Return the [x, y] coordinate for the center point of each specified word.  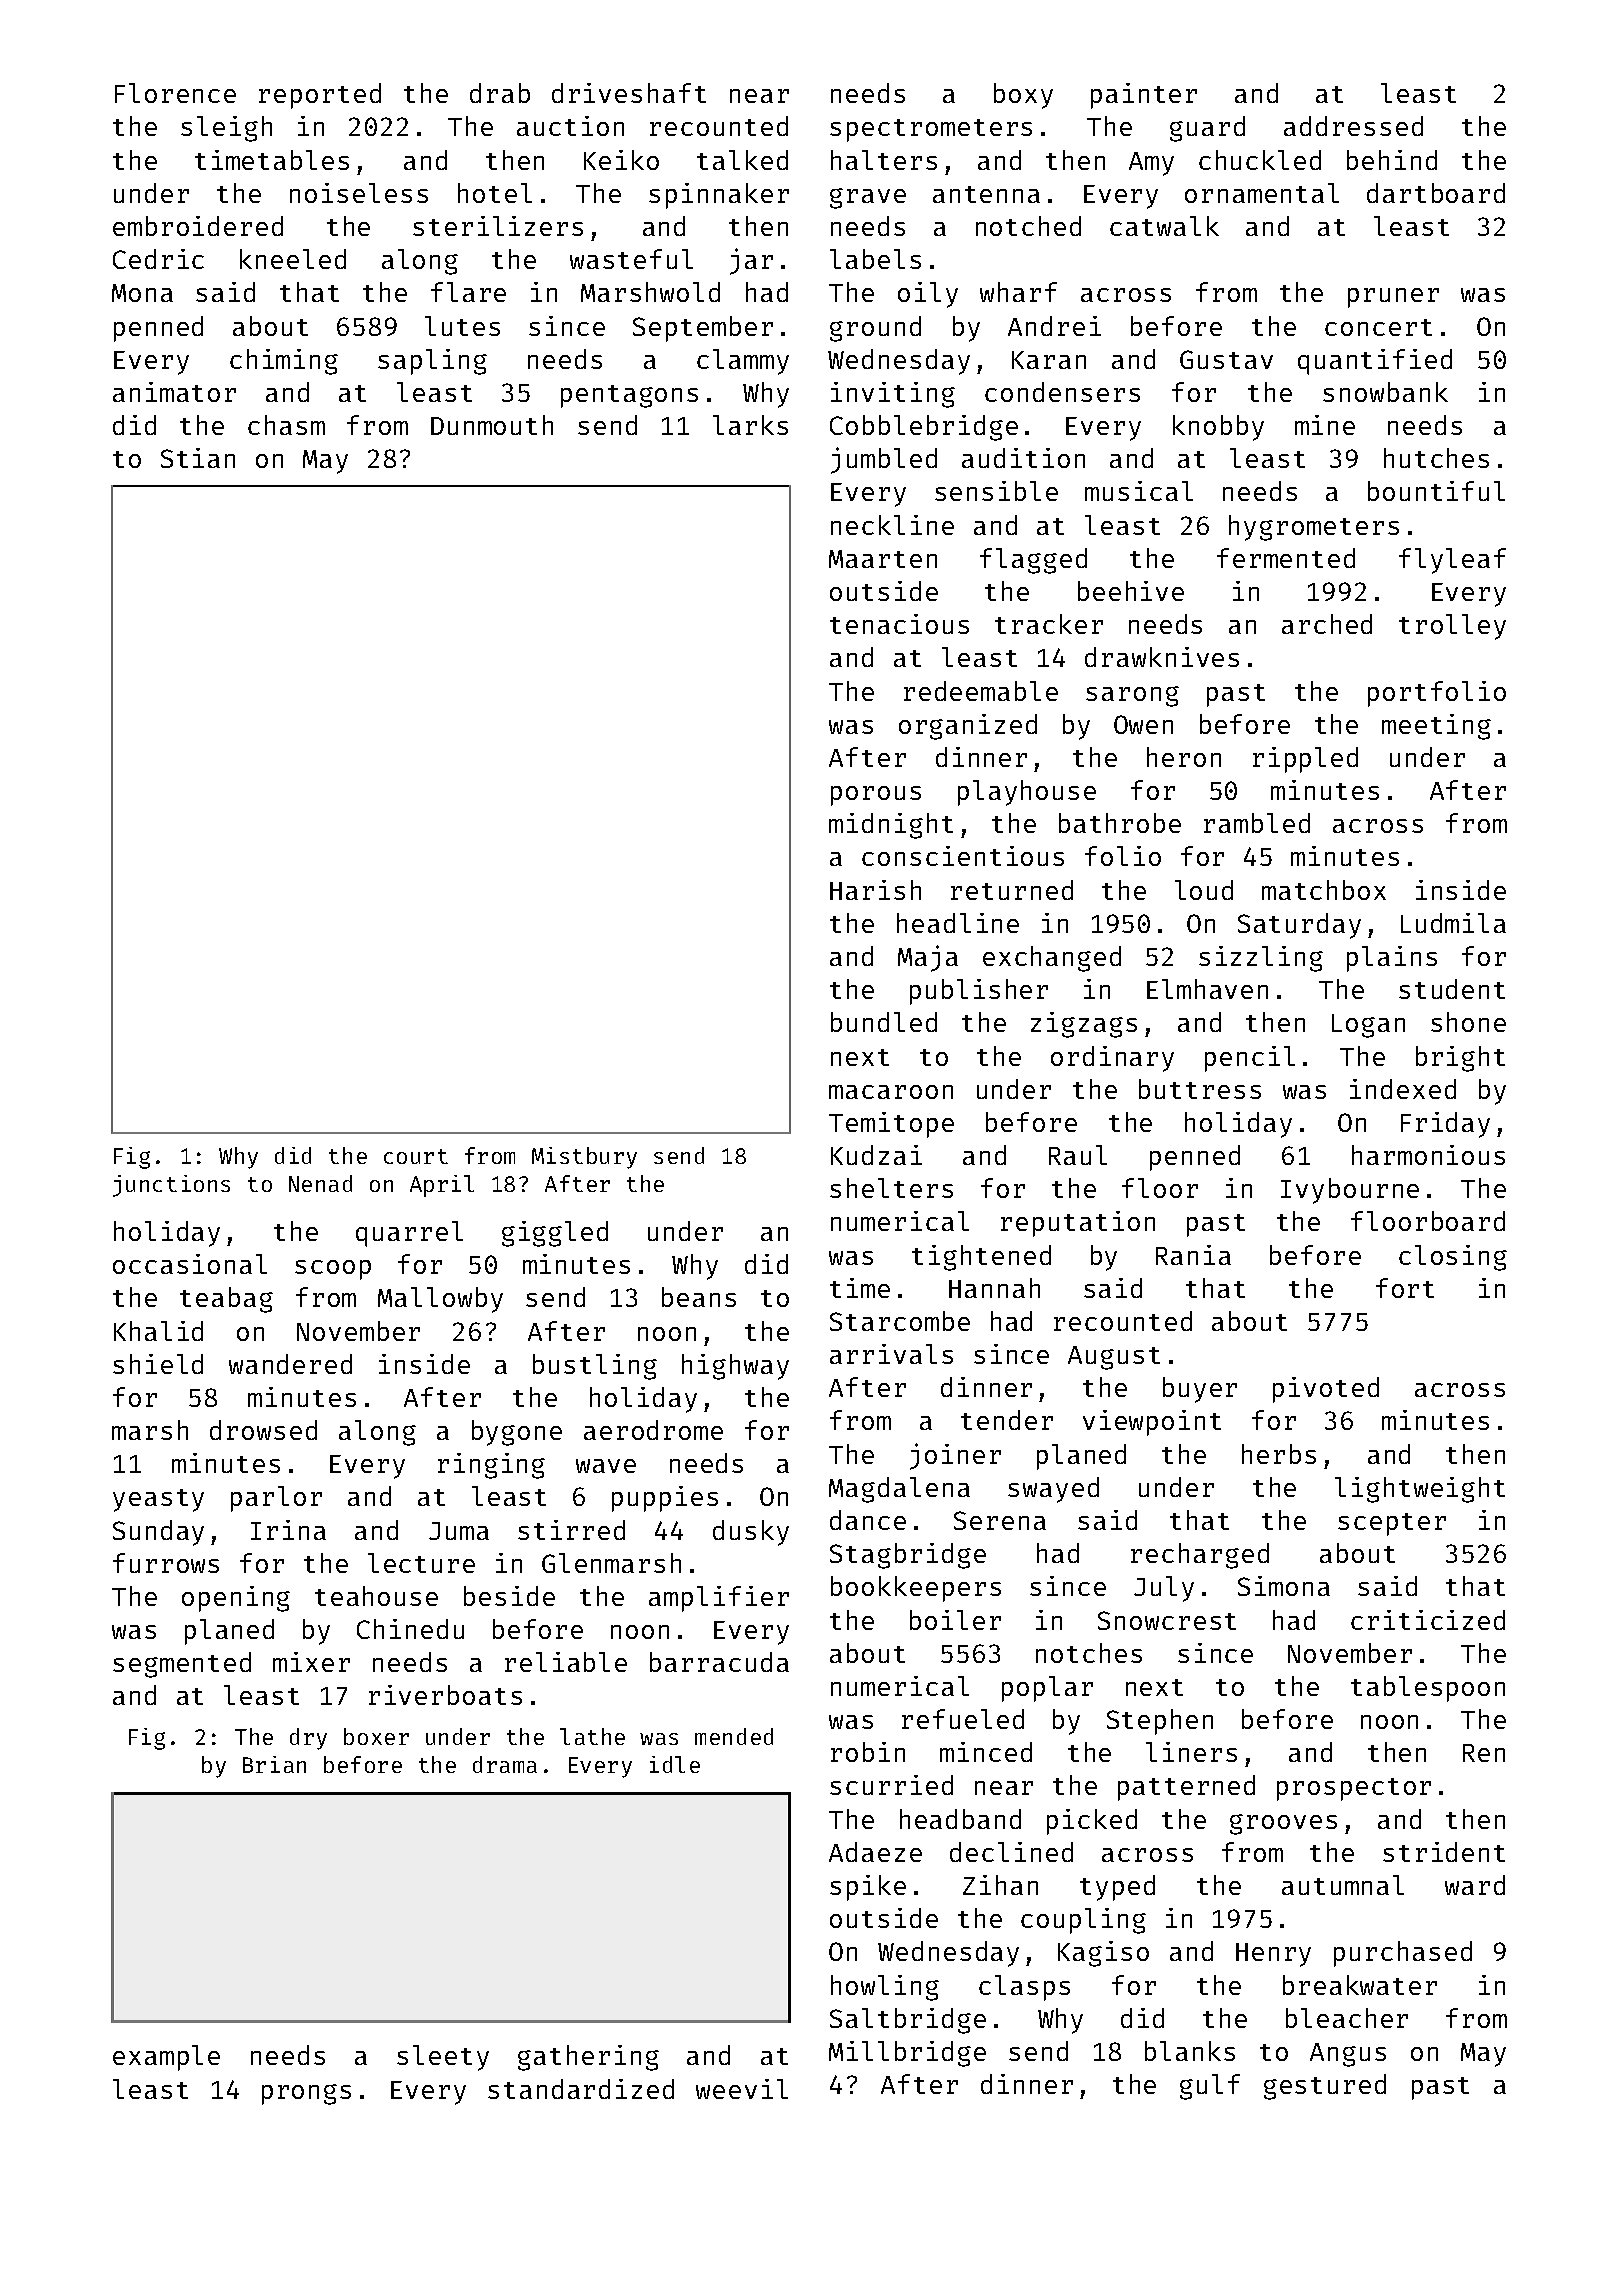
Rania [1193, 1255]
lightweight [1420, 1490]
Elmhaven [1207, 989]
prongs [306, 2094]
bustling [595, 1367]
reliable [566, 1662]
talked [742, 160]
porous [876, 796]
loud [1204, 890]
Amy [1151, 164]
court [416, 1156]
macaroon [891, 1092]
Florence [175, 93]
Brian [274, 1764]
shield [158, 1364]
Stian [198, 458]
